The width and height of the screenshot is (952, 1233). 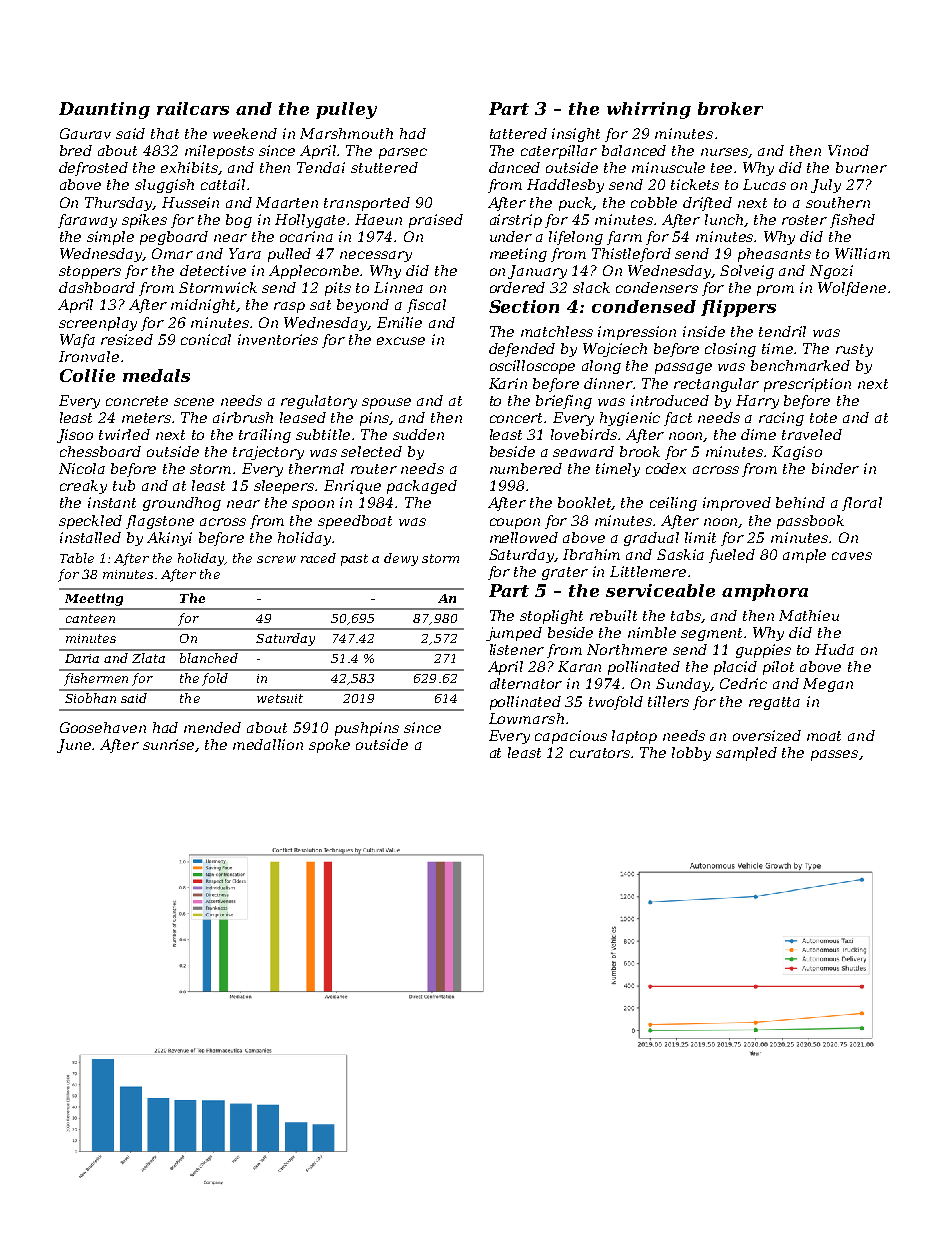 What do you see at coordinates (204, 306) in the screenshot?
I see `midnight` at bounding box center [204, 306].
